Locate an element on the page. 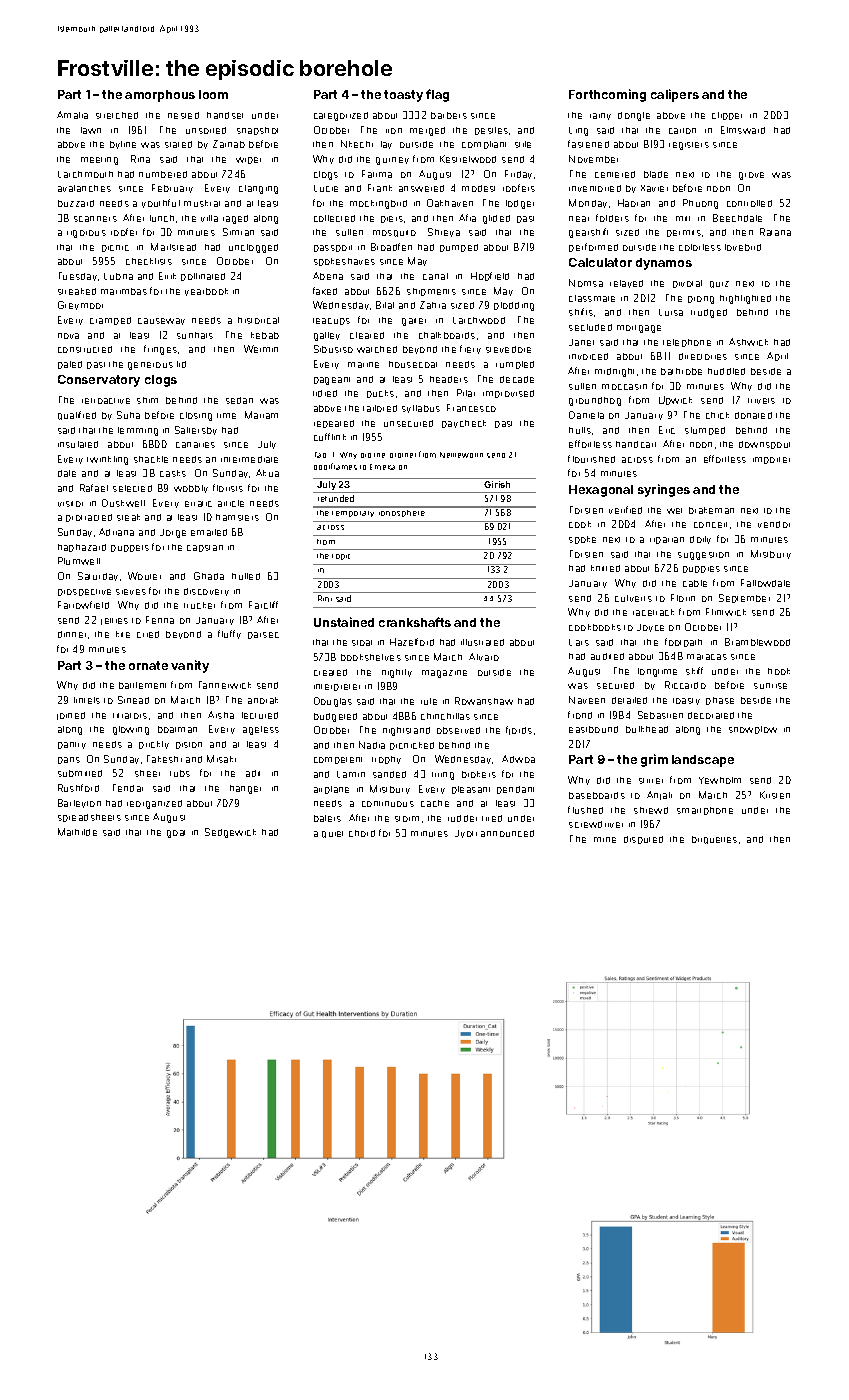  crankshafts is located at coordinates (415, 622).
